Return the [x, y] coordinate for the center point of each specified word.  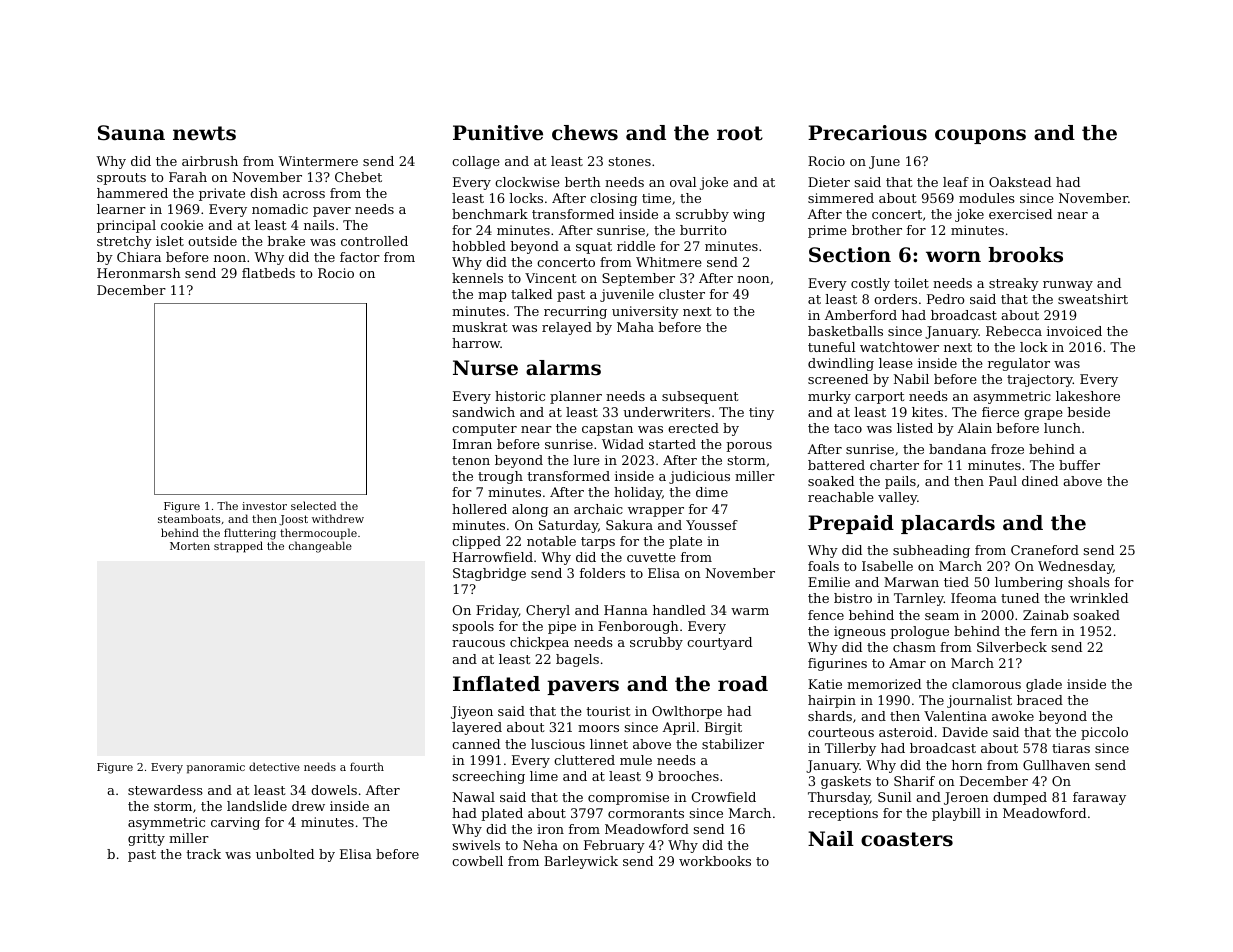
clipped [476, 542]
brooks [1025, 255]
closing [613, 199]
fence [826, 615]
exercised [1020, 214]
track [203, 854]
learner [121, 209]
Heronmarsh [139, 273]
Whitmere [669, 262]
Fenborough [638, 627]
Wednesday [1075, 567]
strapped [238, 547]
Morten [190, 546]
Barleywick [581, 862]
